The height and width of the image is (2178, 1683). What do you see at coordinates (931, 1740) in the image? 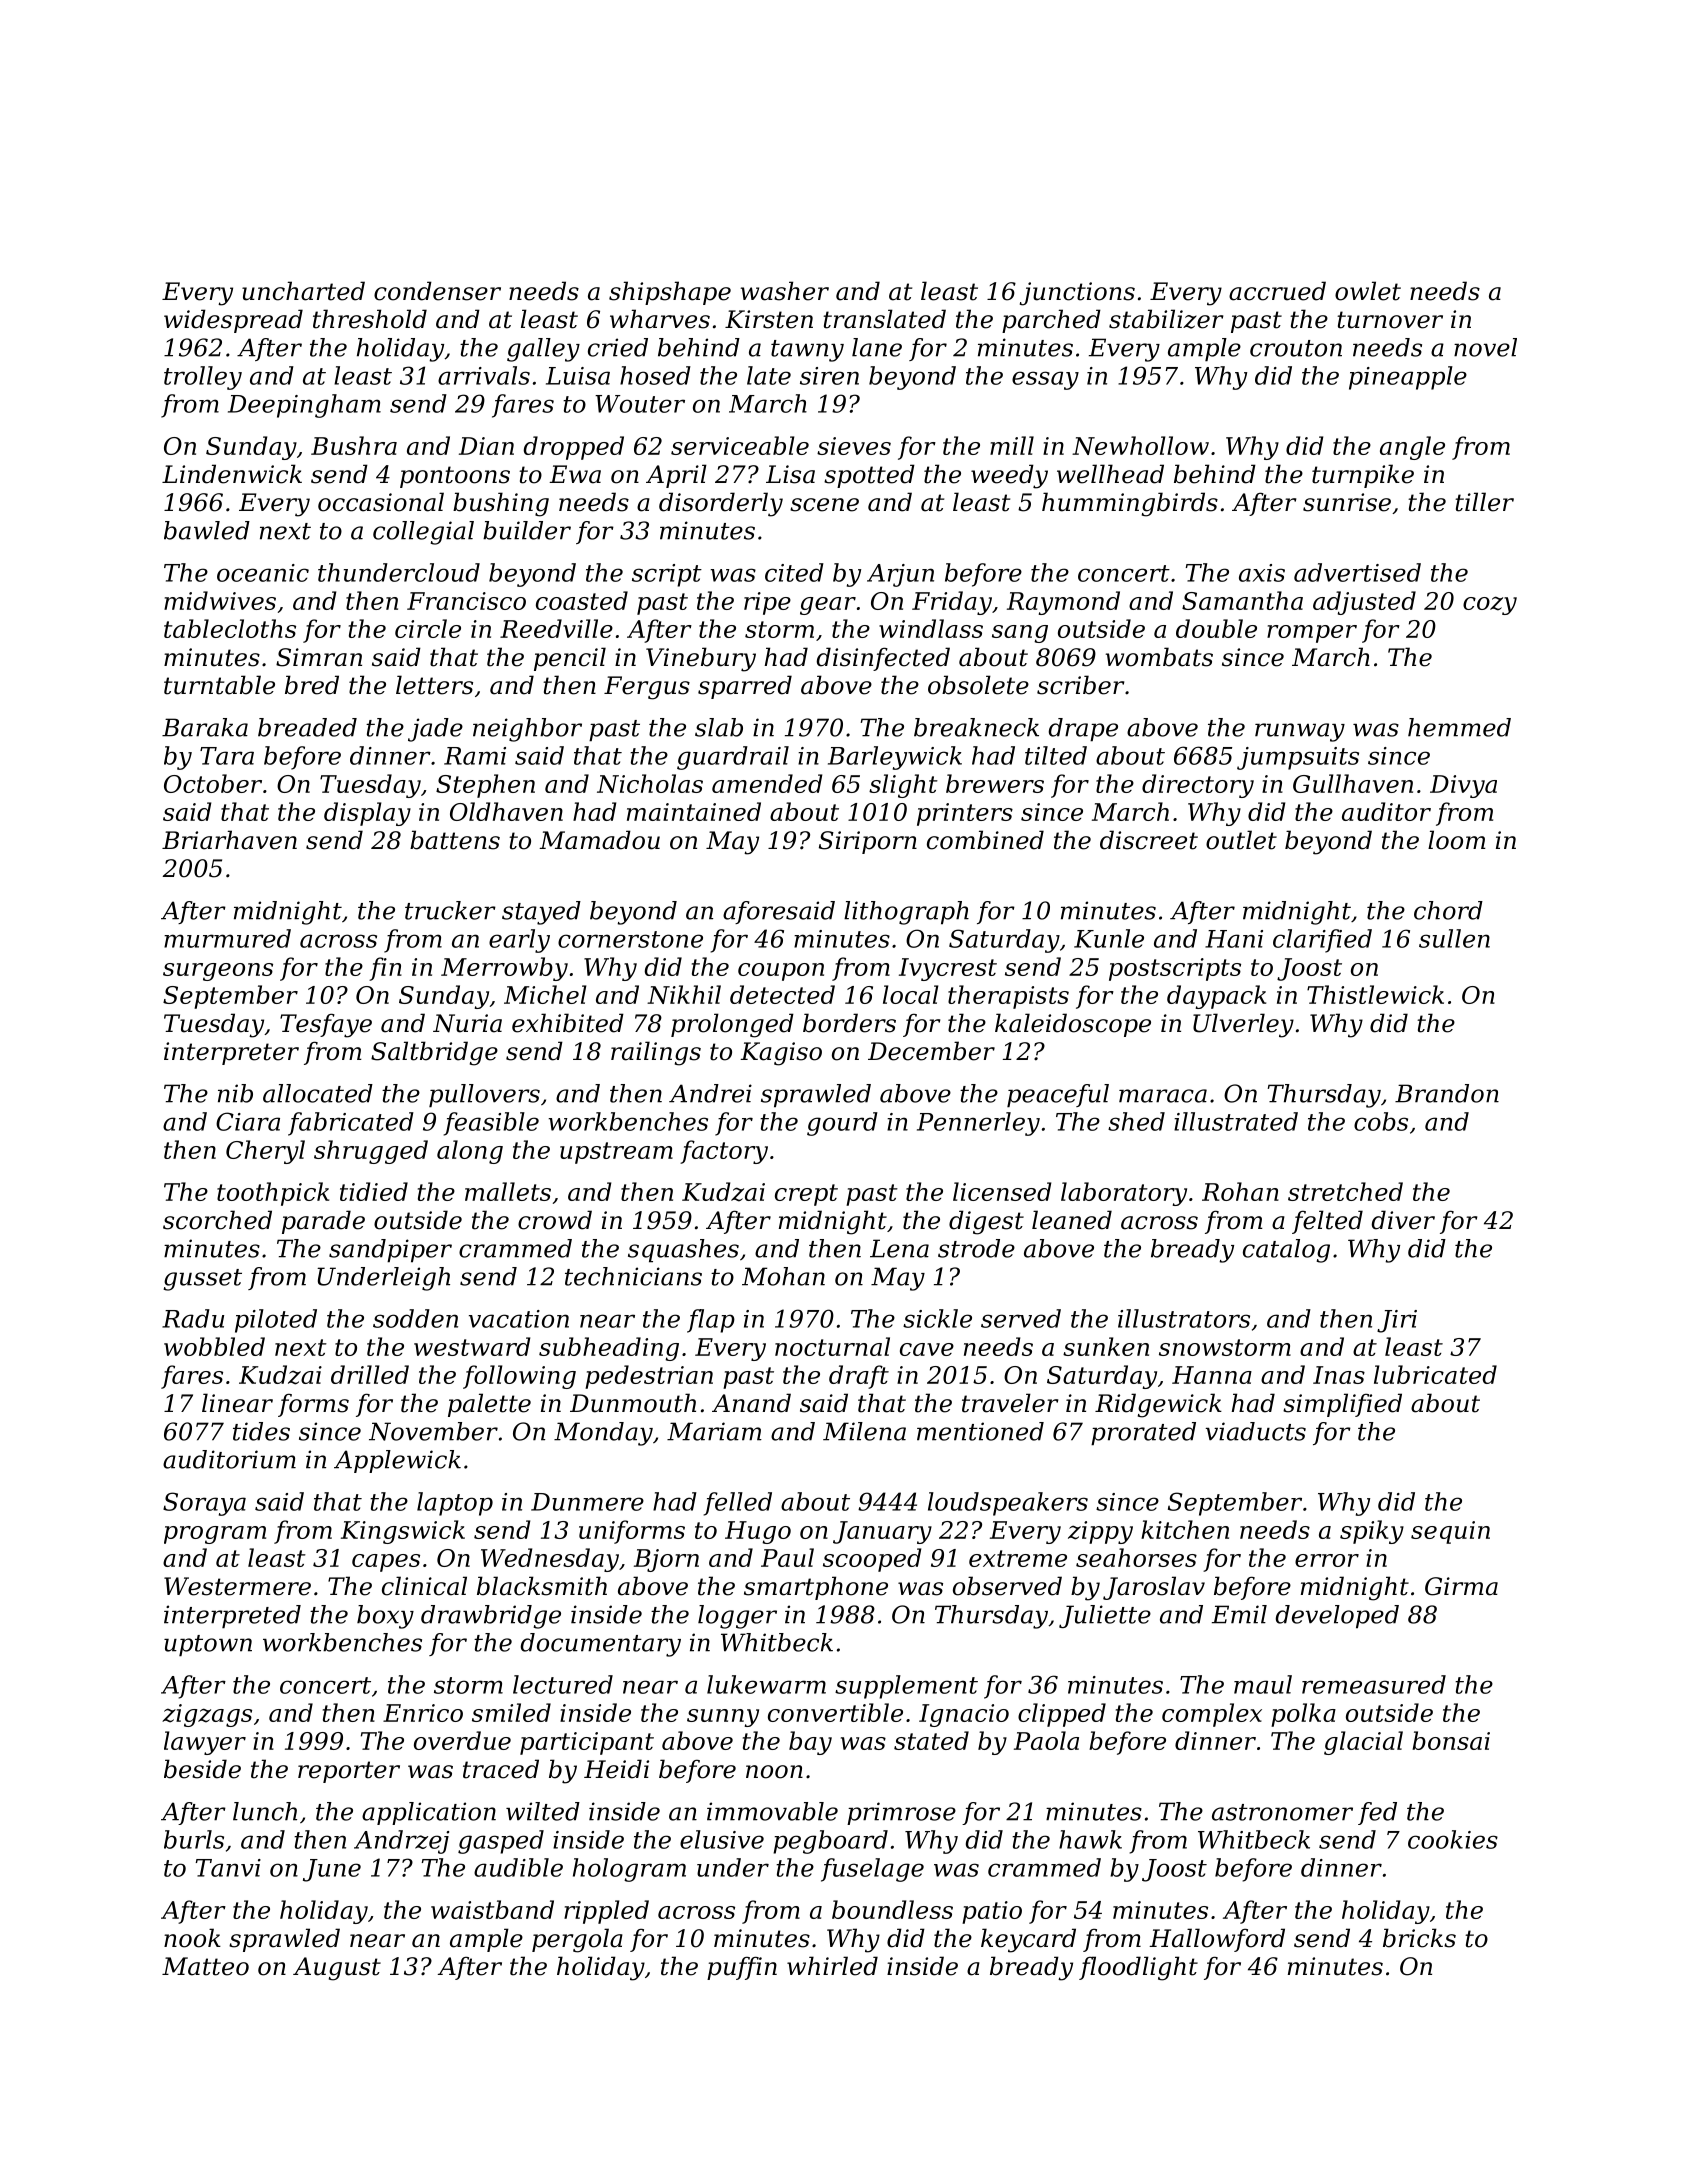
I see `stated` at bounding box center [931, 1740].
